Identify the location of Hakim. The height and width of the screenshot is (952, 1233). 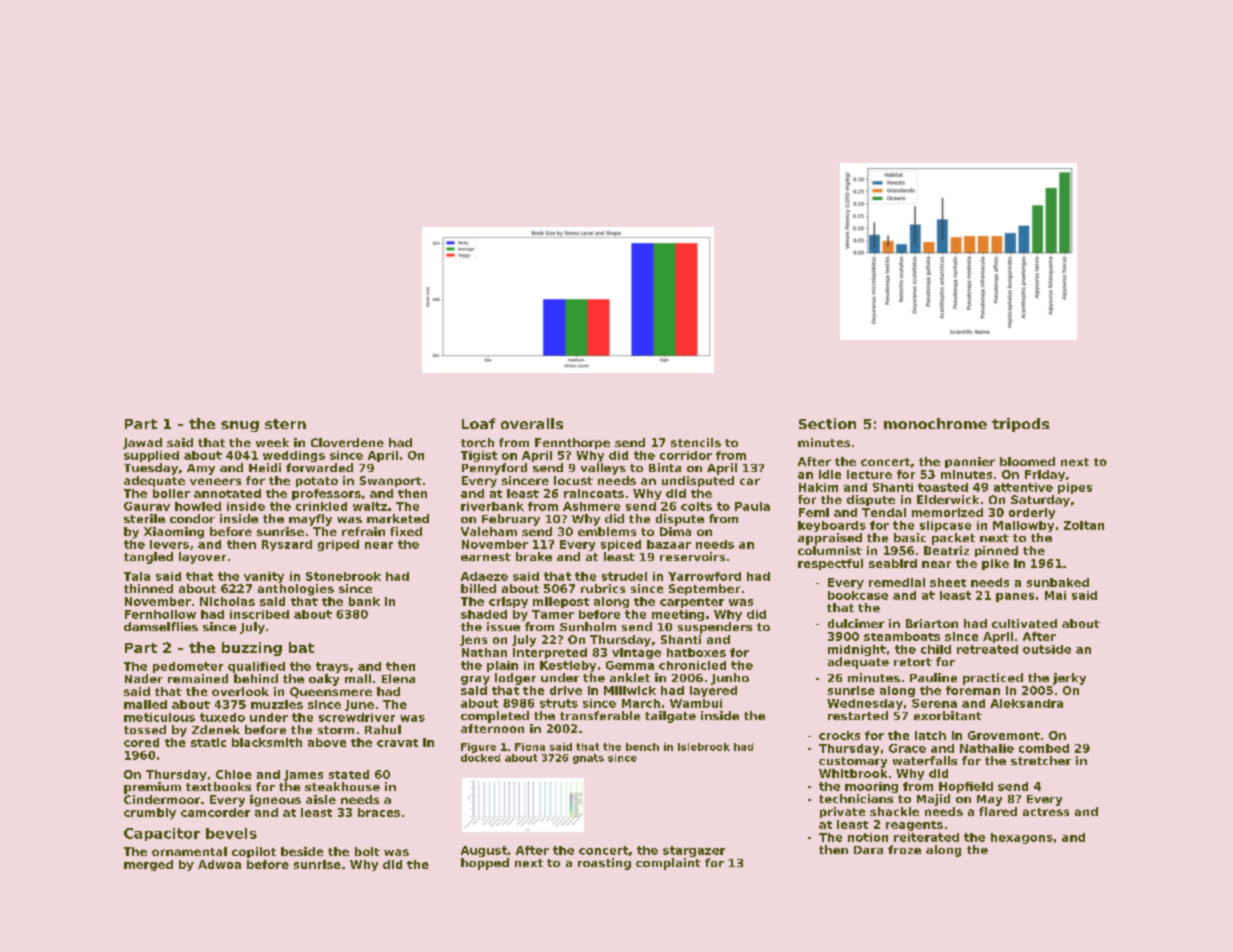
(818, 487).
